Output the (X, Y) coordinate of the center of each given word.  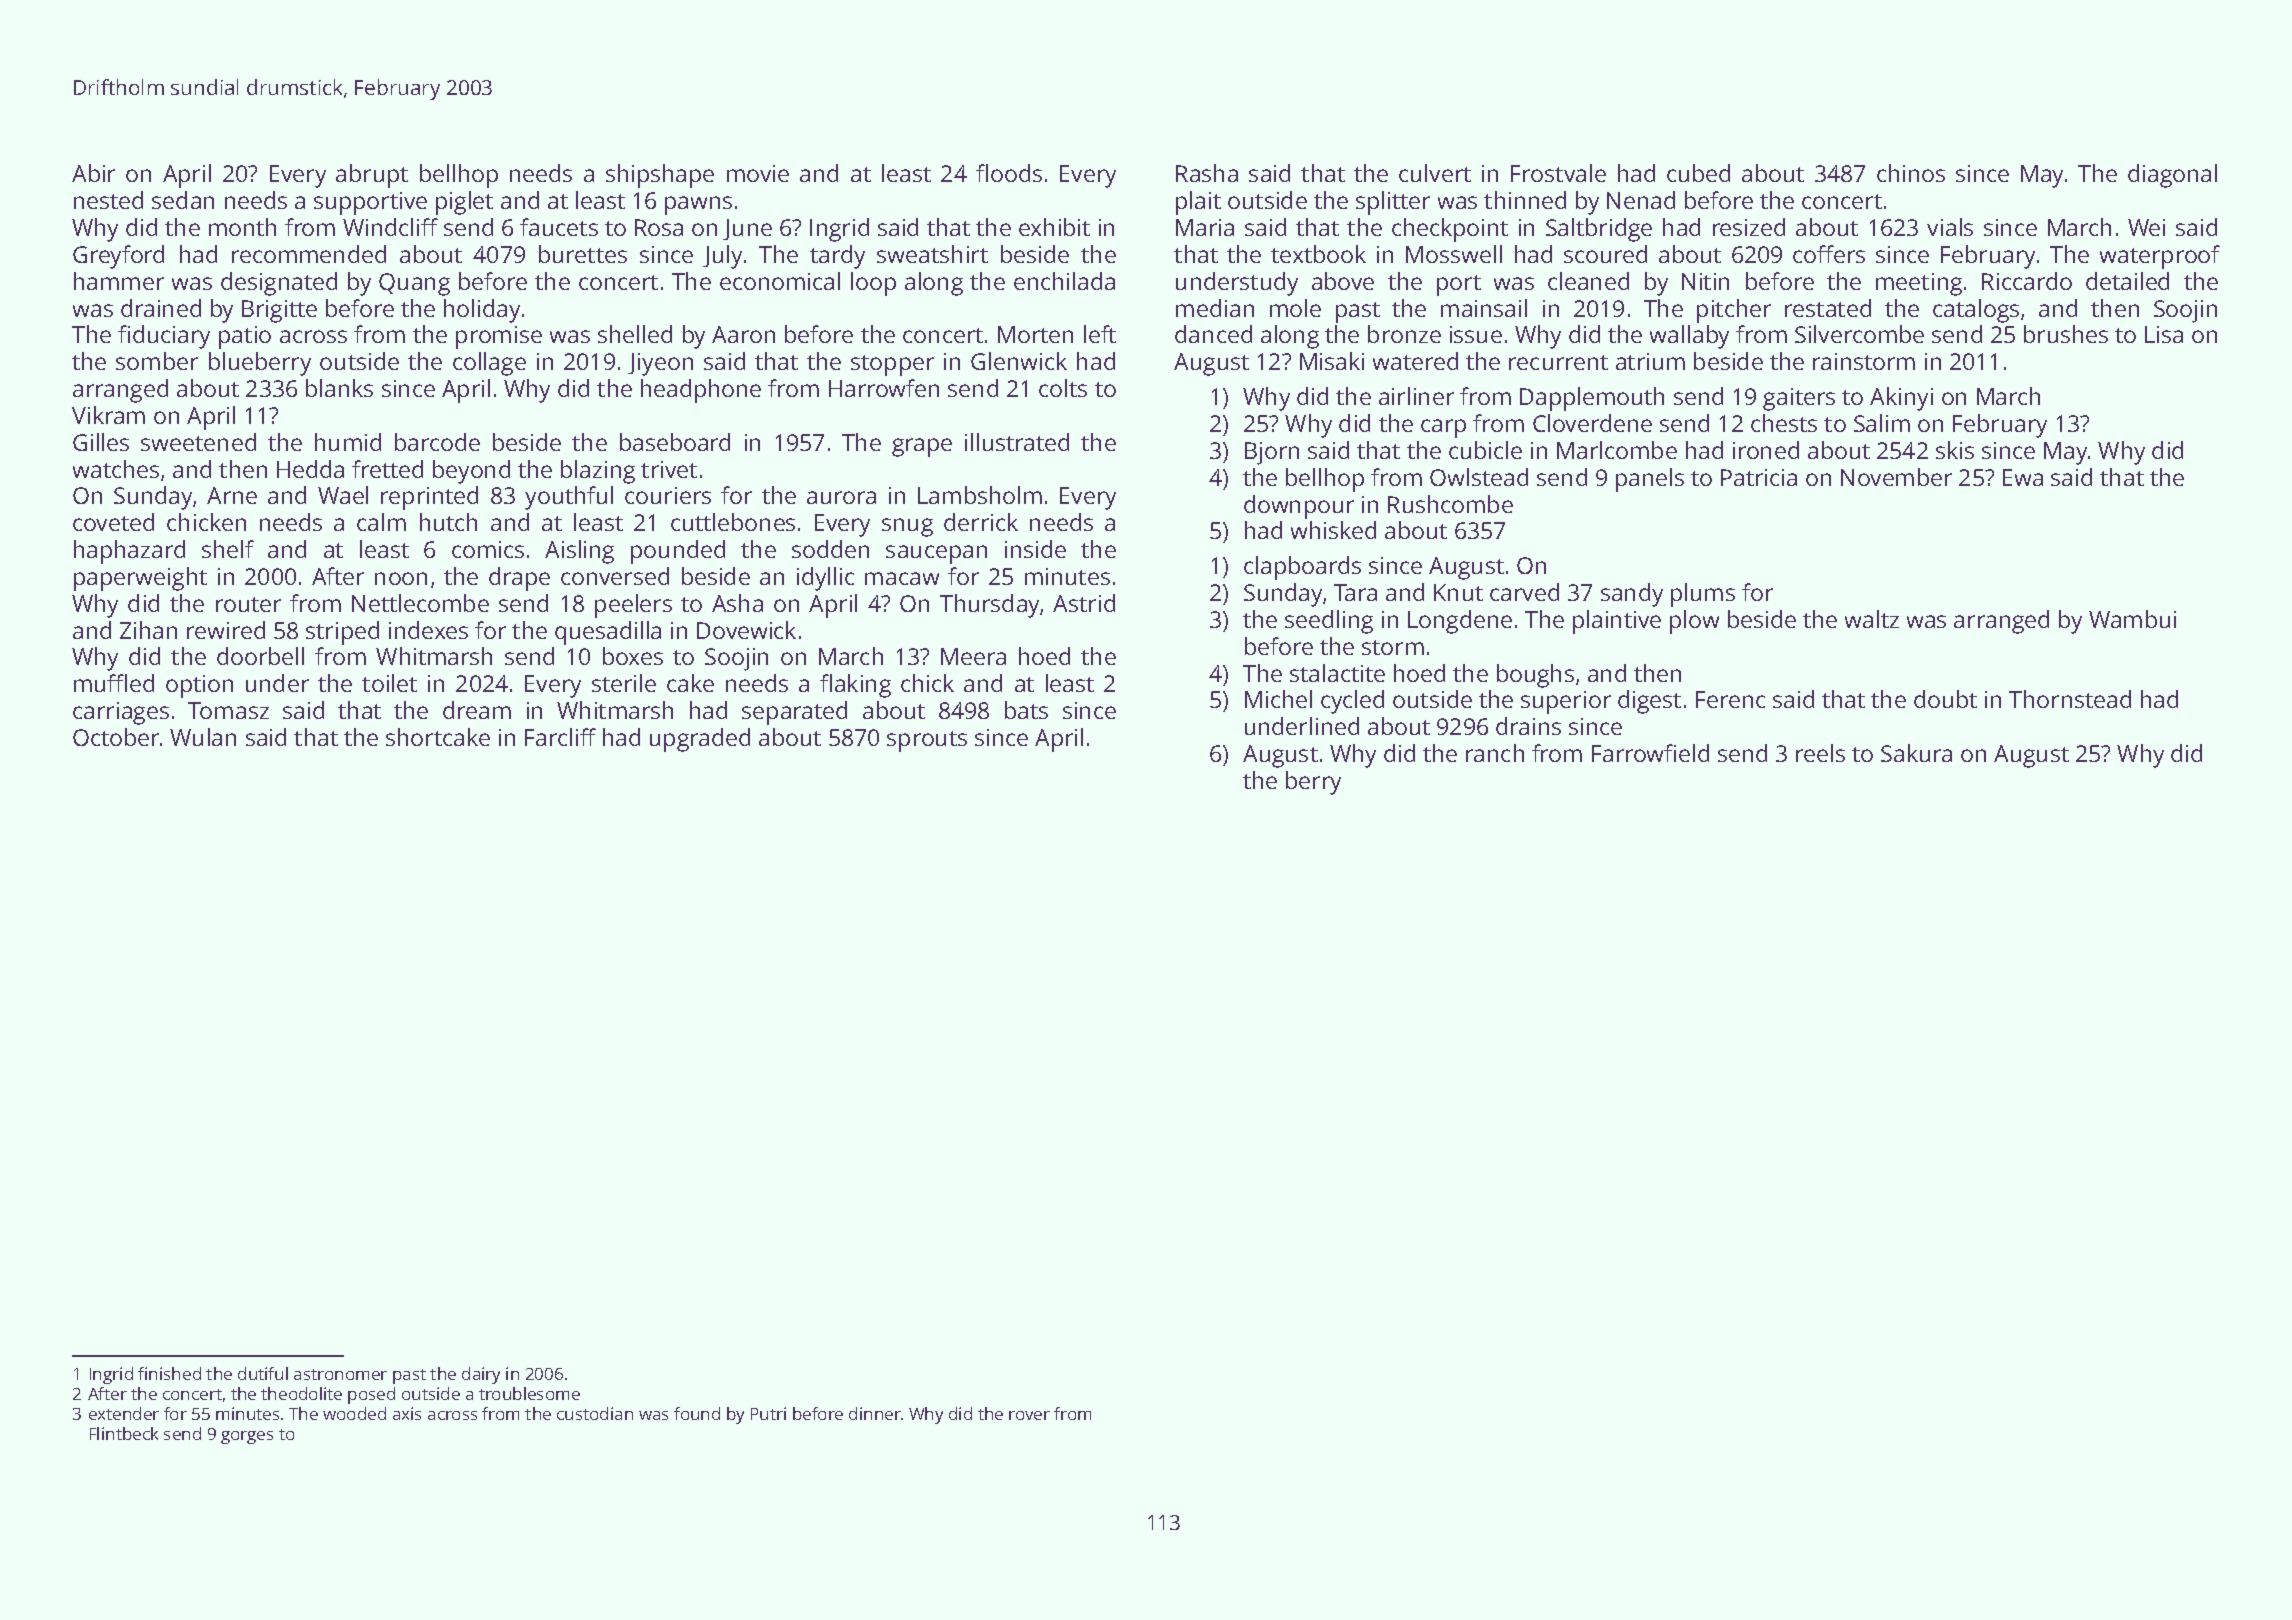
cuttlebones (733, 522)
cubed (1698, 173)
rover (1029, 1415)
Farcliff (560, 737)
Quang (414, 284)
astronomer (340, 1374)
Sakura (1916, 753)
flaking (855, 686)
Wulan (203, 737)
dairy (481, 1375)
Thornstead (2070, 699)
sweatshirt (932, 254)
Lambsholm (980, 495)
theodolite (301, 1393)
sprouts (927, 741)
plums (1703, 595)
